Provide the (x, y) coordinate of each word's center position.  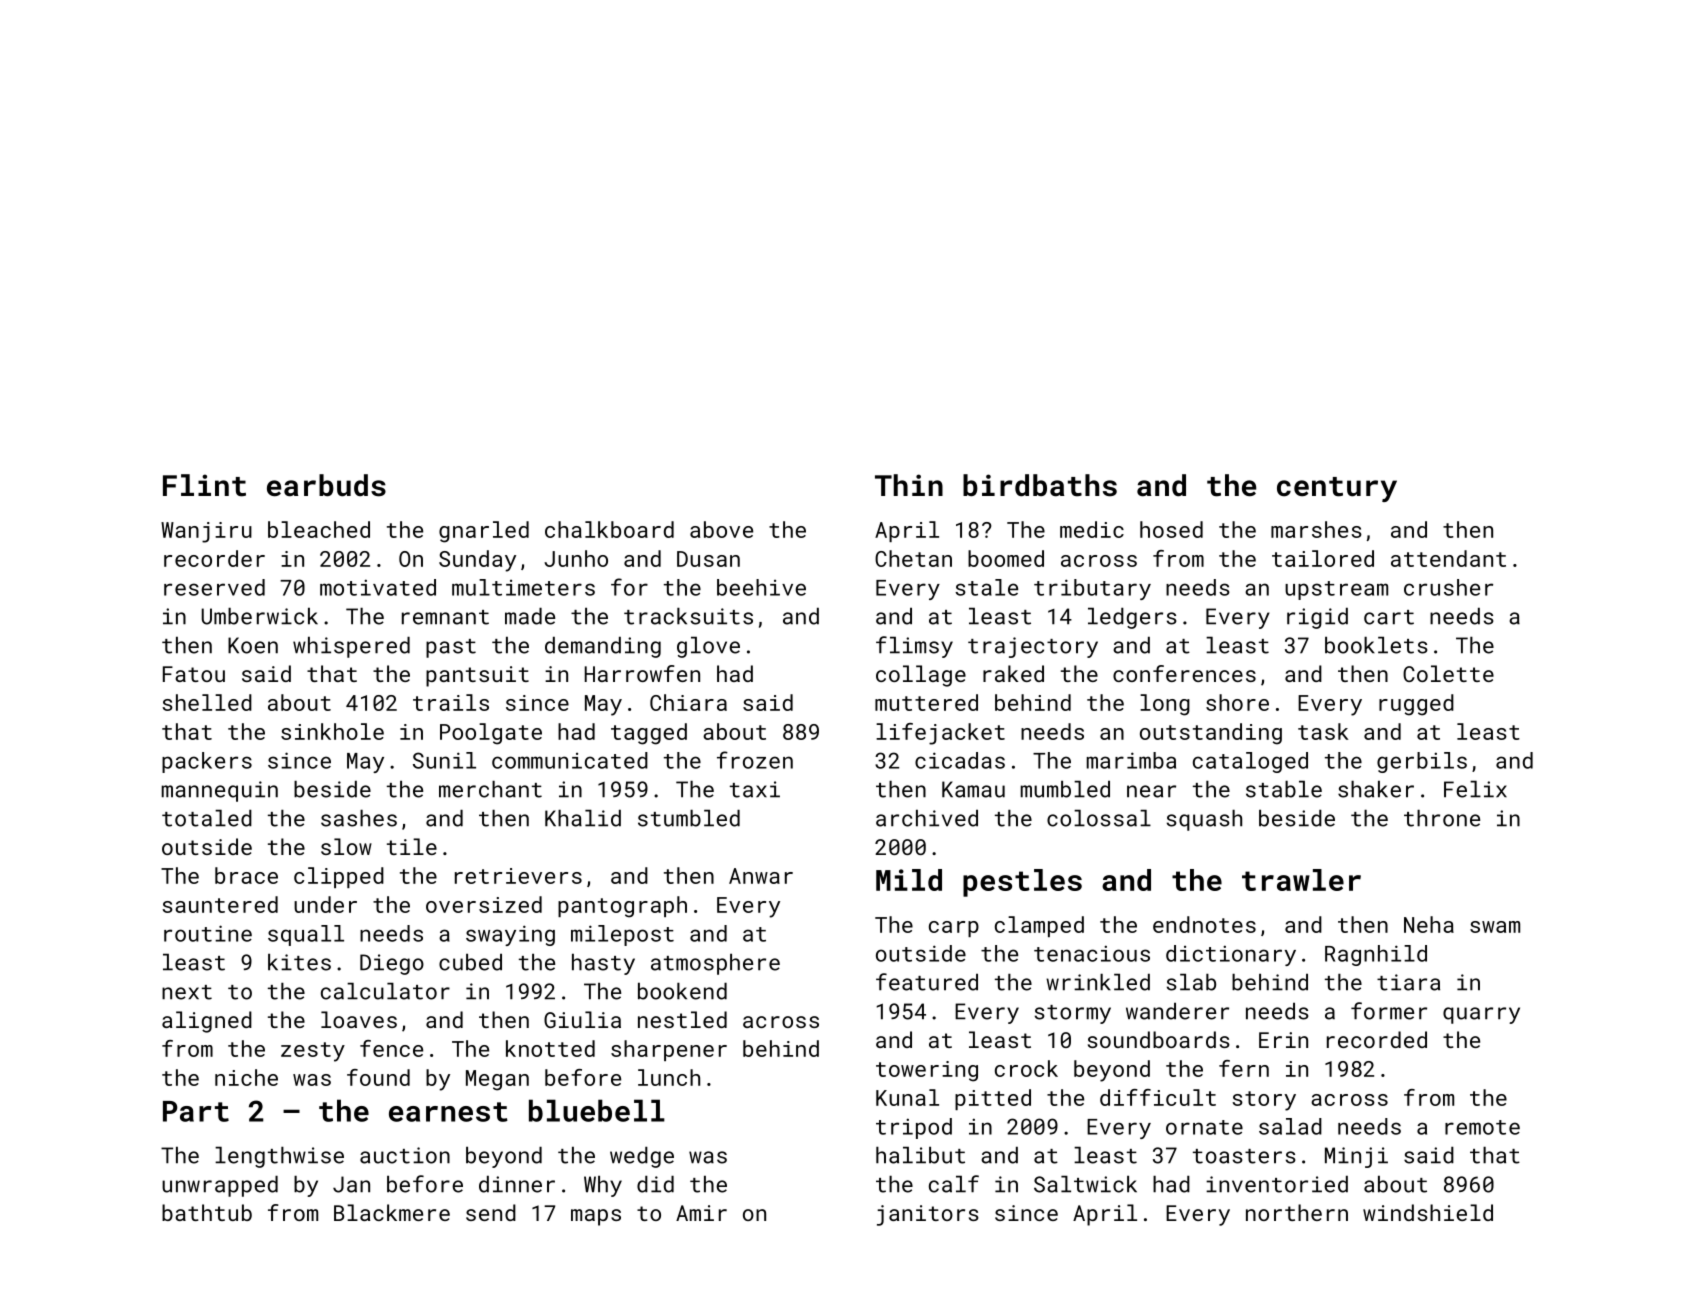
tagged (649, 734)
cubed (470, 962)
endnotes (1204, 924)
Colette (1448, 673)
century (1337, 489)
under (325, 904)
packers (207, 762)
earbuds (326, 485)
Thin (909, 485)
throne (1442, 818)
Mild (909, 880)
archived (927, 818)
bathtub (207, 1212)
